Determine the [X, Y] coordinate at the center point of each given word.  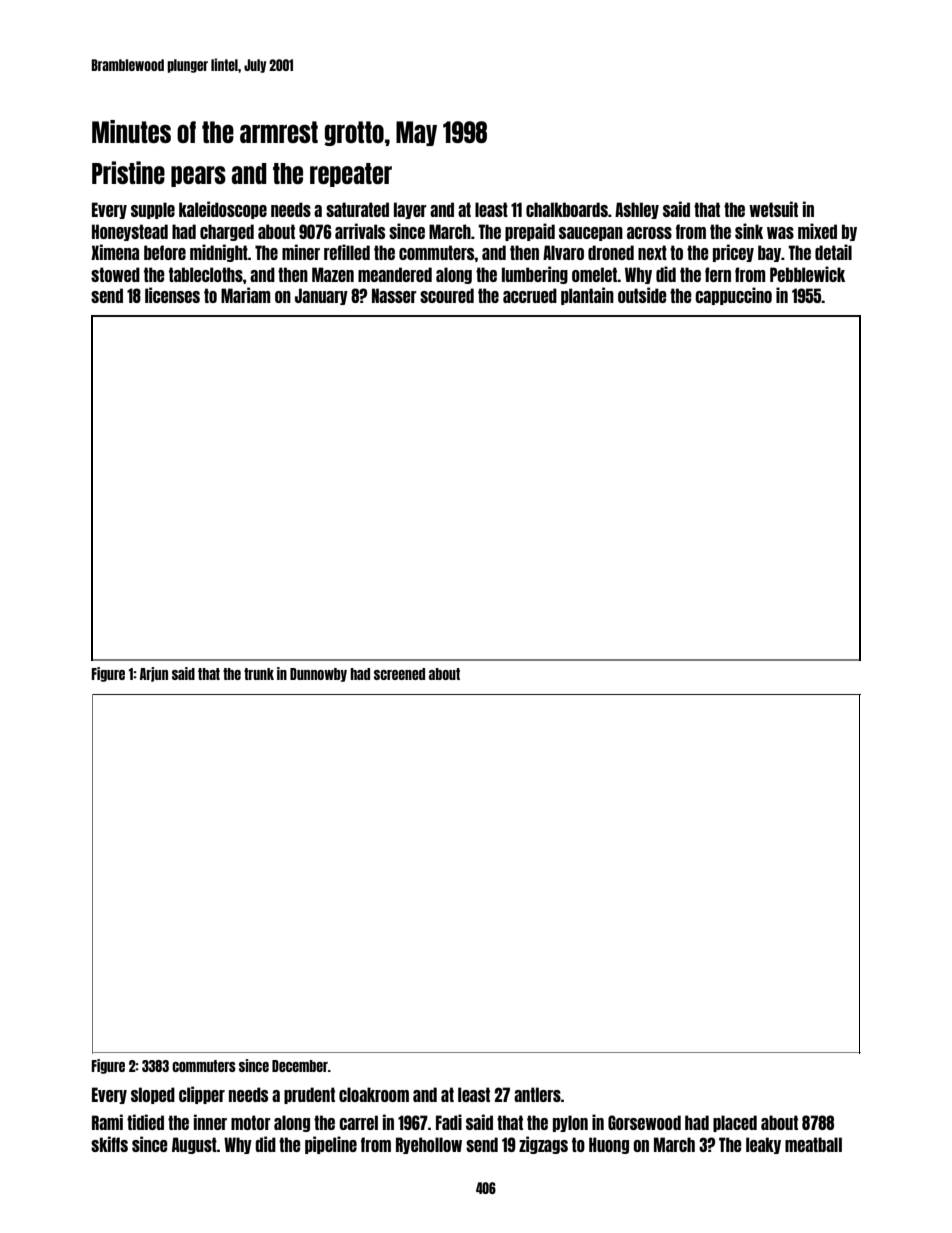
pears [198, 176]
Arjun [154, 674]
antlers [537, 1094]
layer [410, 210]
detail [833, 252]
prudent [309, 1095]
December [300, 1066]
